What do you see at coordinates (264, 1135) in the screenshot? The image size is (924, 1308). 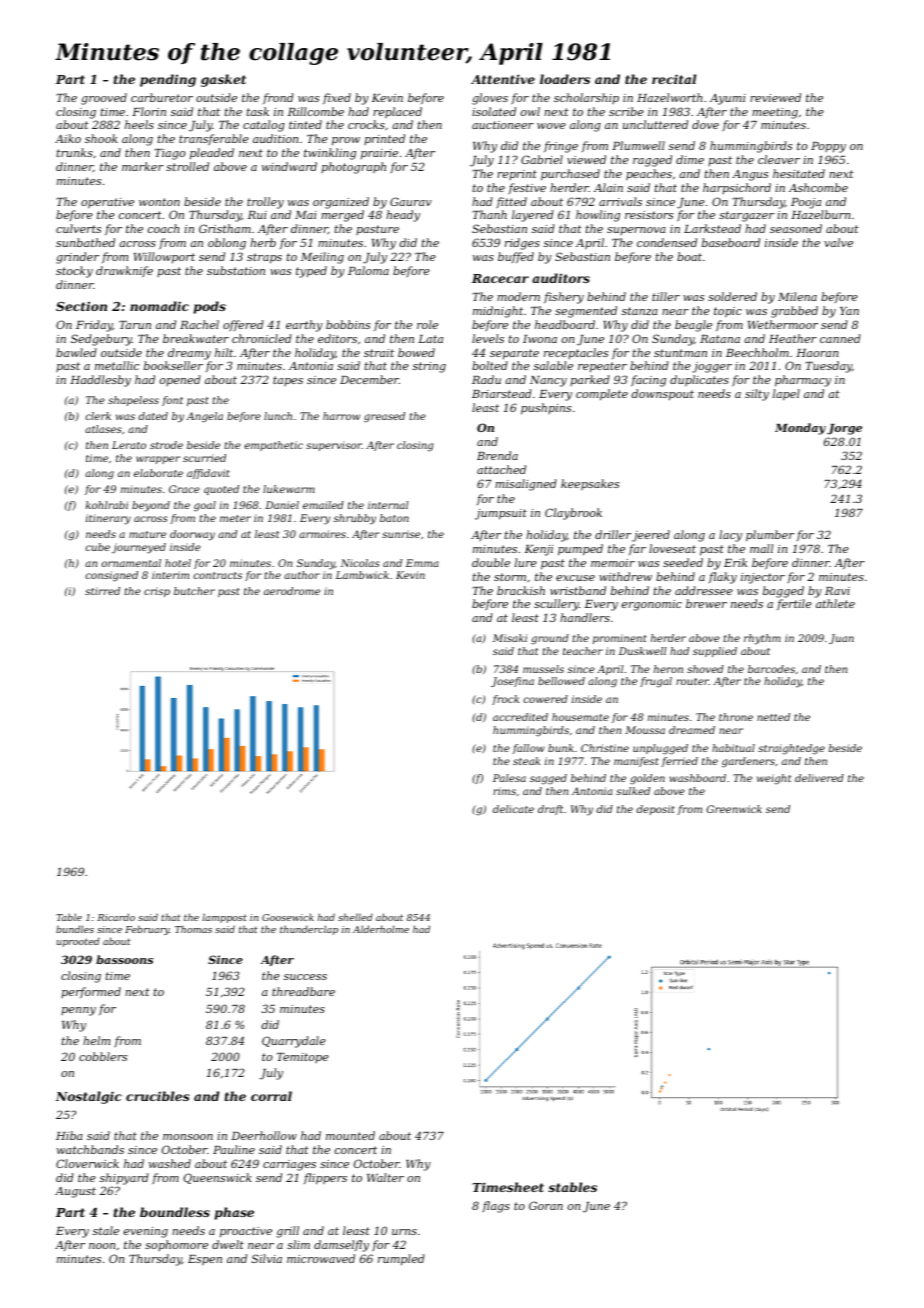 I see `Deerhollow` at bounding box center [264, 1135].
